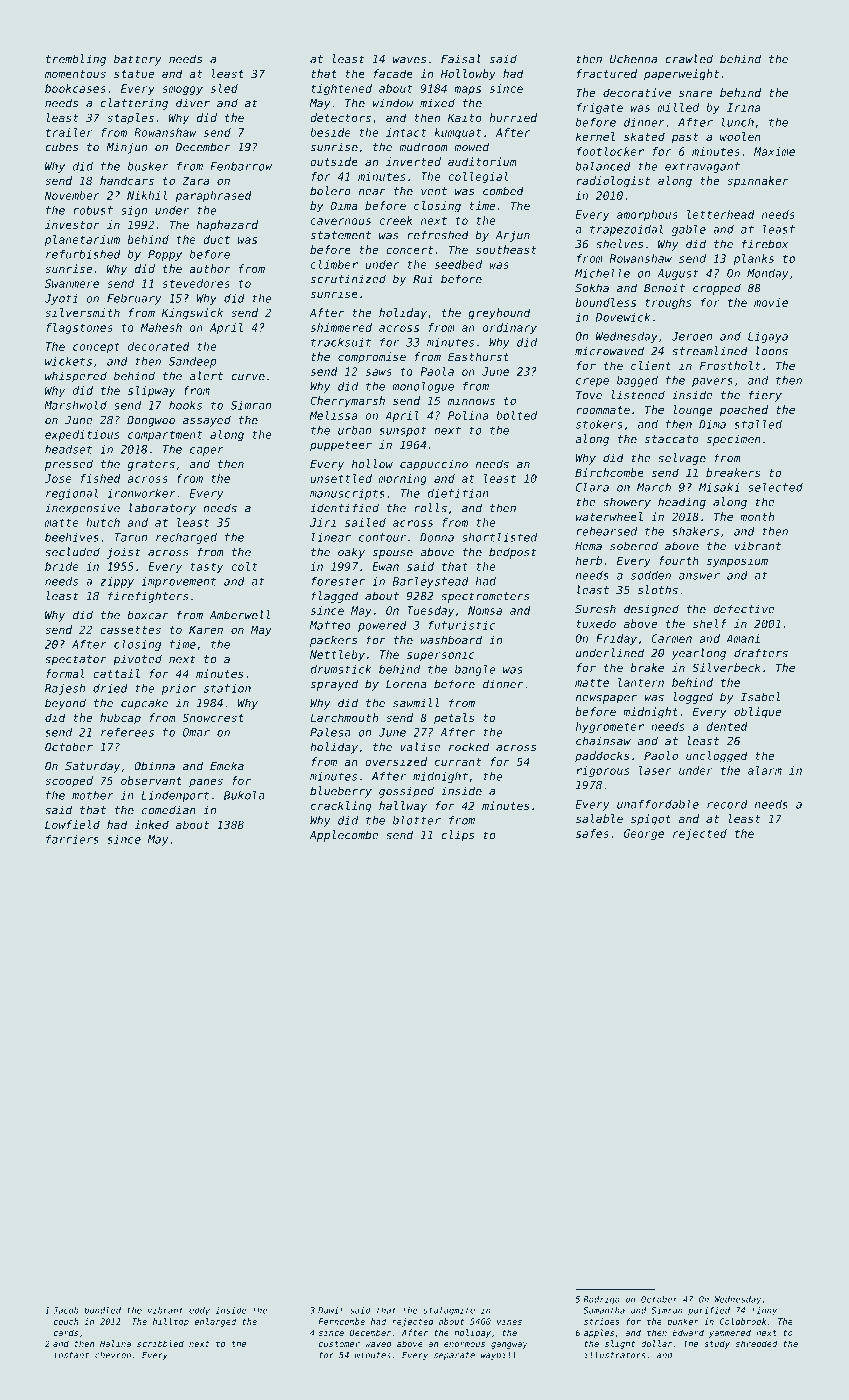 The image size is (849, 1400). What do you see at coordinates (344, 836) in the screenshot?
I see `Applecombe` at bounding box center [344, 836].
